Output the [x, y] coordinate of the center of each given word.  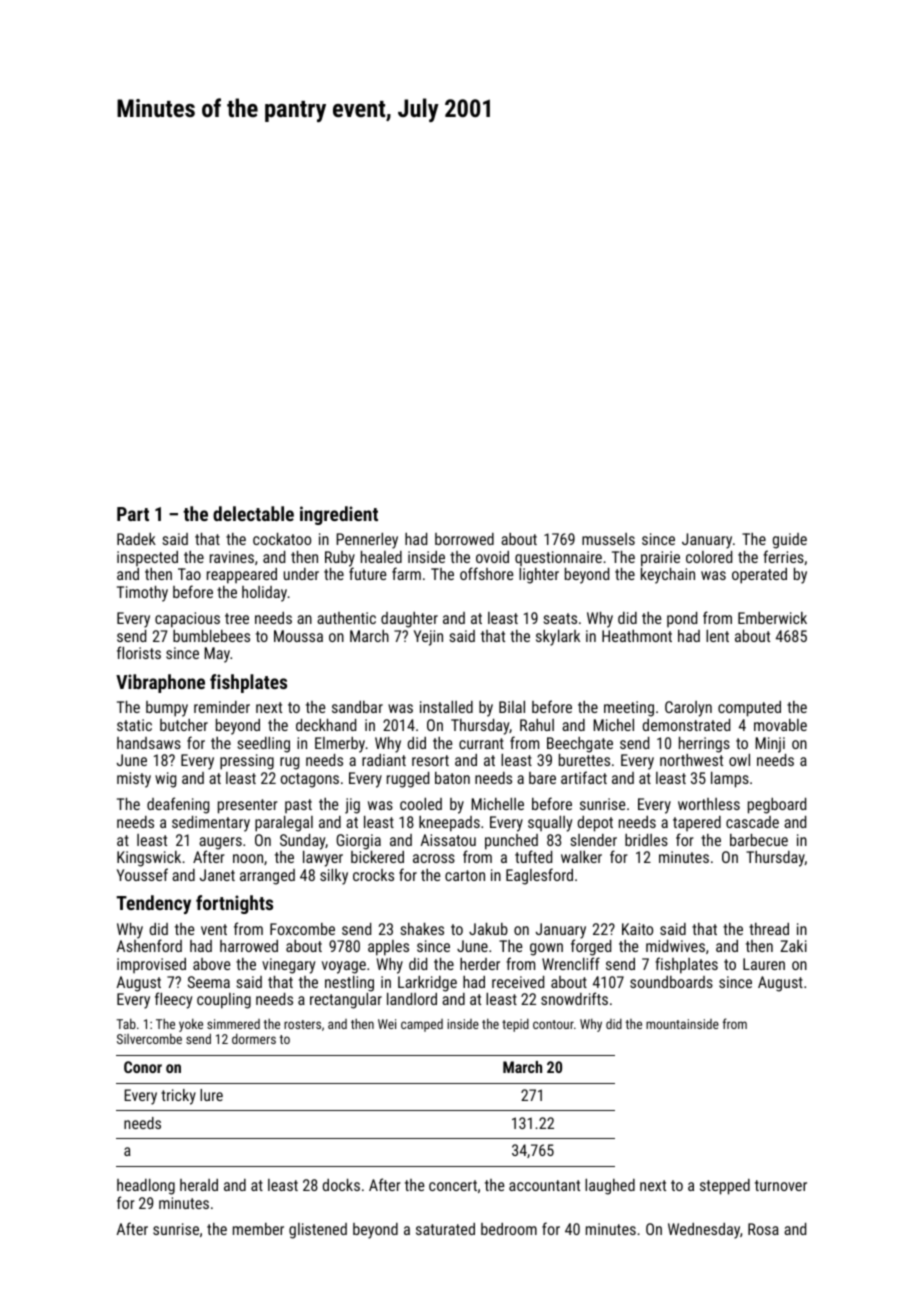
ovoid [492, 557]
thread [769, 929]
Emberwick [772, 618]
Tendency [153, 904]
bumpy [167, 709]
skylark [558, 638]
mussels [608, 539]
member [258, 1229]
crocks [373, 875]
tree [237, 618]
